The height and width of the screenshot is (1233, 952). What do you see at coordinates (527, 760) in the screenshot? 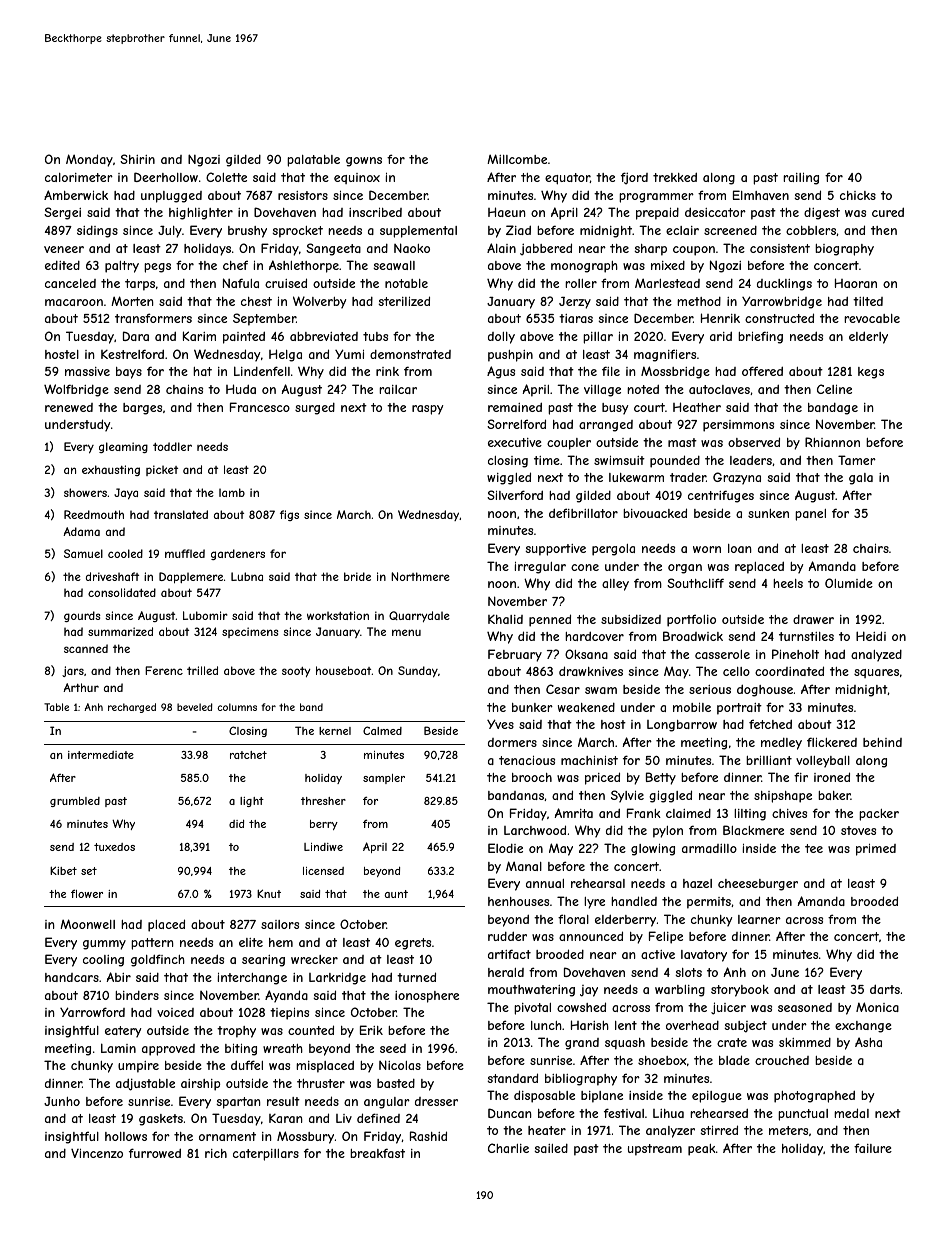
I see `tenacious` at bounding box center [527, 760].
